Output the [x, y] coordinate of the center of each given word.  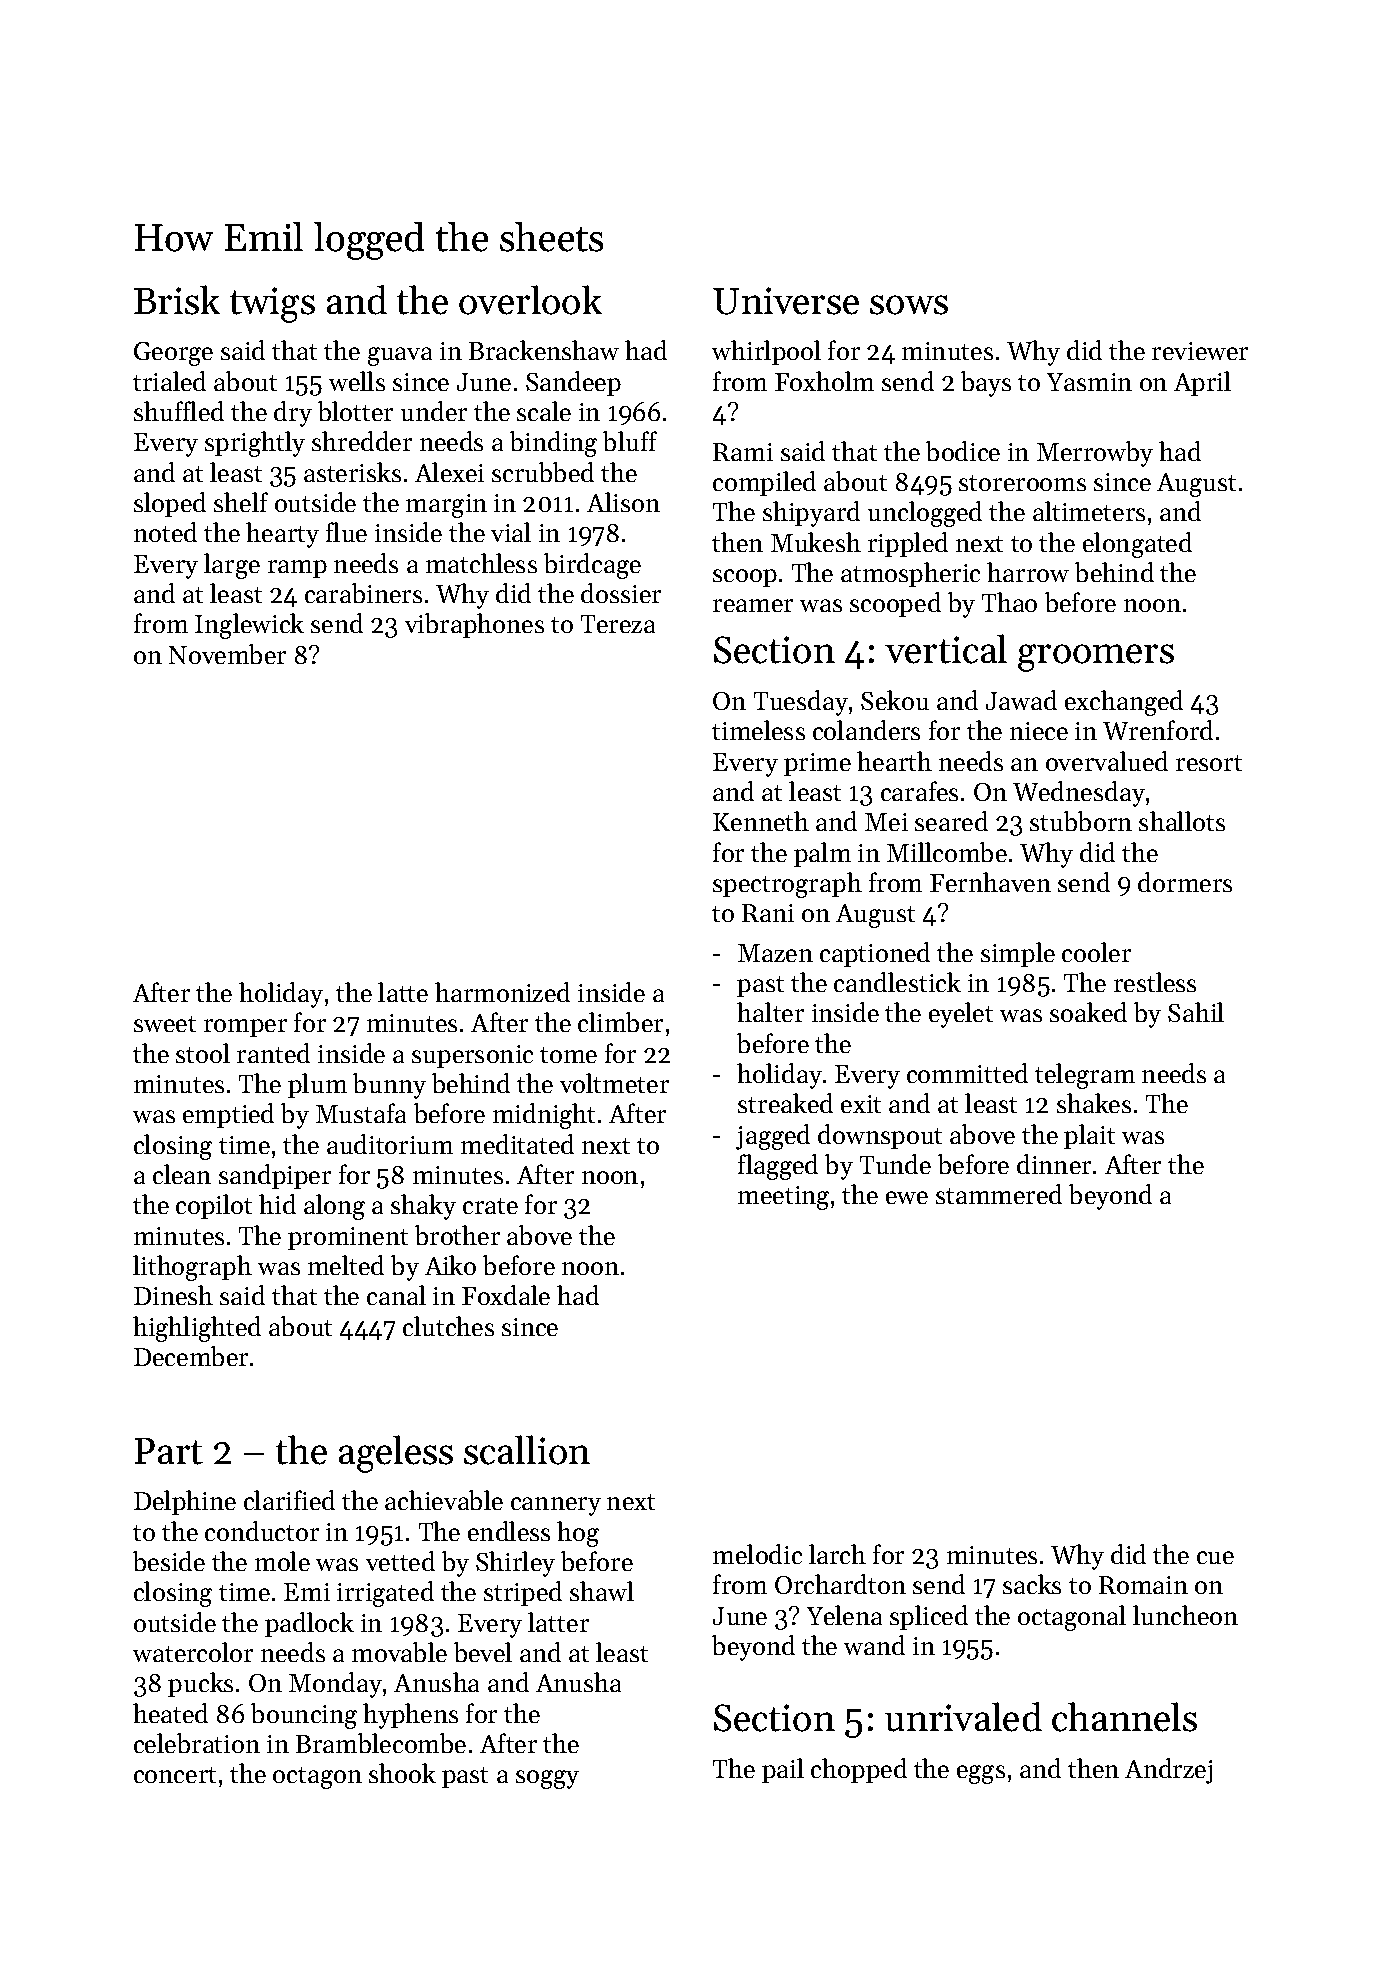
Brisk [177, 300]
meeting [783, 1198]
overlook [530, 300]
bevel [483, 1652]
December [191, 1356]
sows [909, 305]
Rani [768, 913]
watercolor [193, 1652]
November [227, 654]
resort [1209, 763]
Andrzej [1168, 1771]
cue [1215, 1557]
